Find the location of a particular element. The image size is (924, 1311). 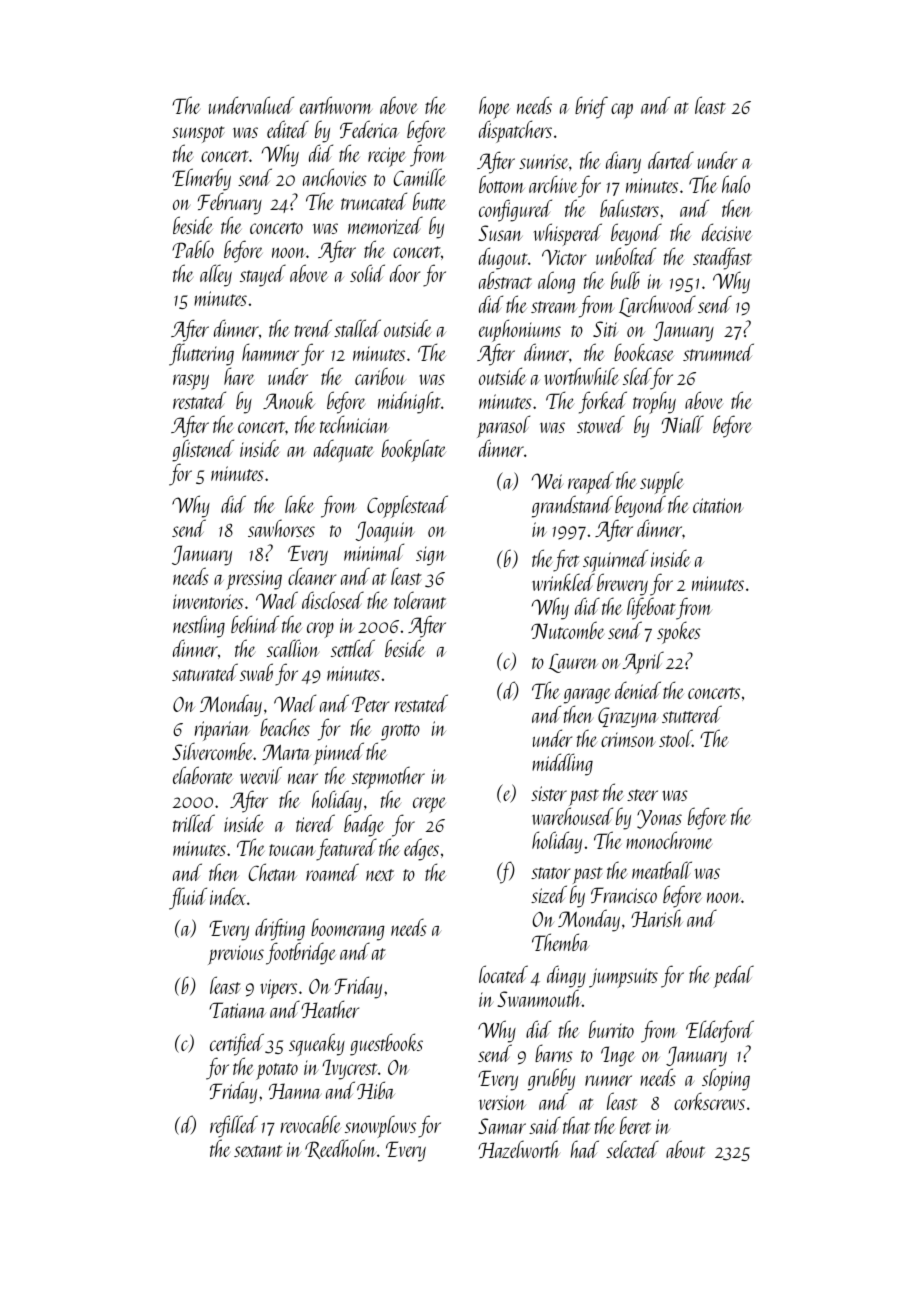

parasol is located at coordinates (503, 427).
